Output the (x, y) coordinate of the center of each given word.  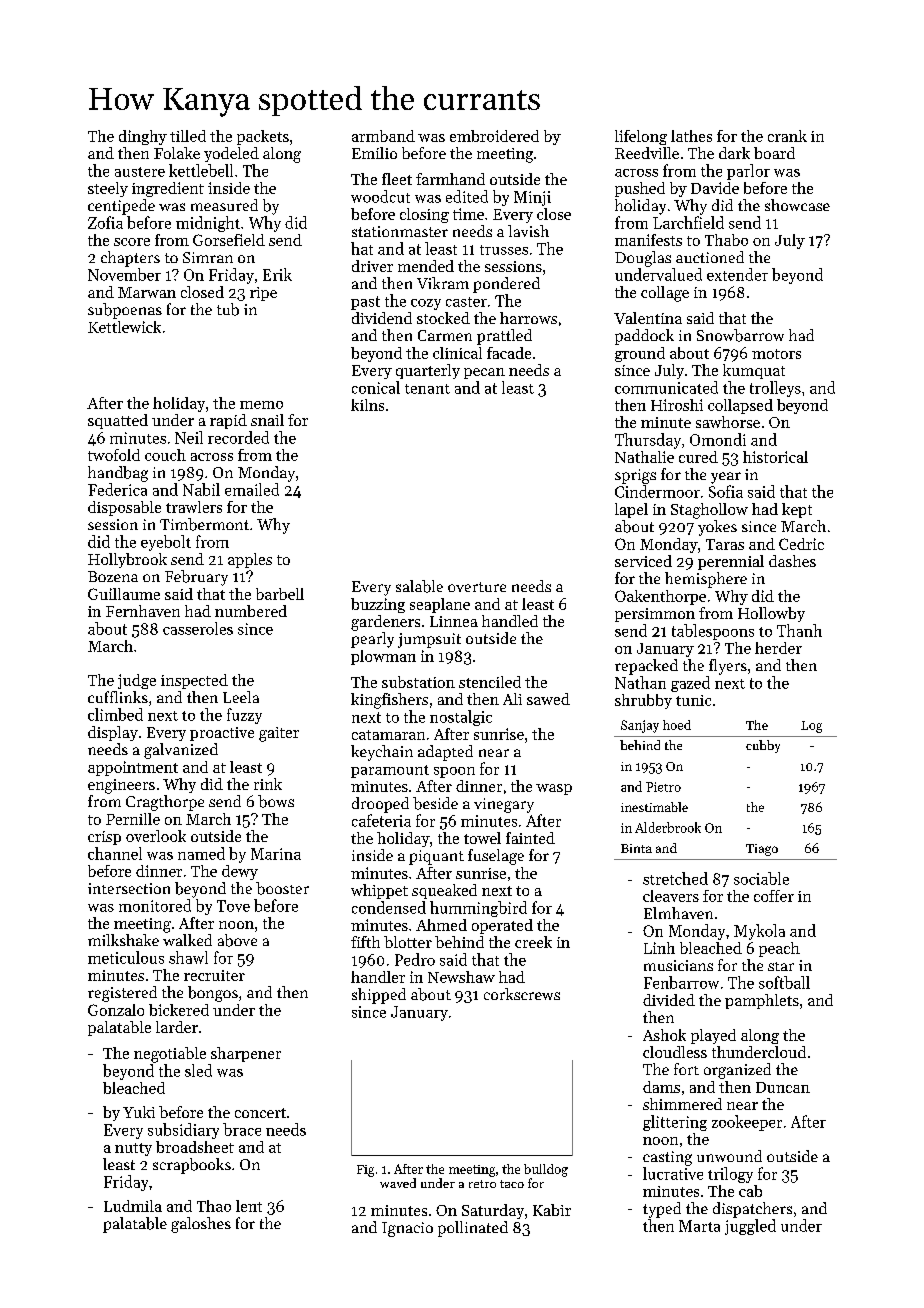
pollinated (473, 1229)
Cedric (801, 544)
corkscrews (522, 994)
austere (140, 172)
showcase (797, 205)
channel (115, 853)
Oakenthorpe (660, 597)
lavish (528, 231)
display (113, 733)
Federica (117, 489)
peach (779, 949)
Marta (699, 1226)
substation (418, 682)
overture (477, 587)
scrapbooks (192, 1166)
